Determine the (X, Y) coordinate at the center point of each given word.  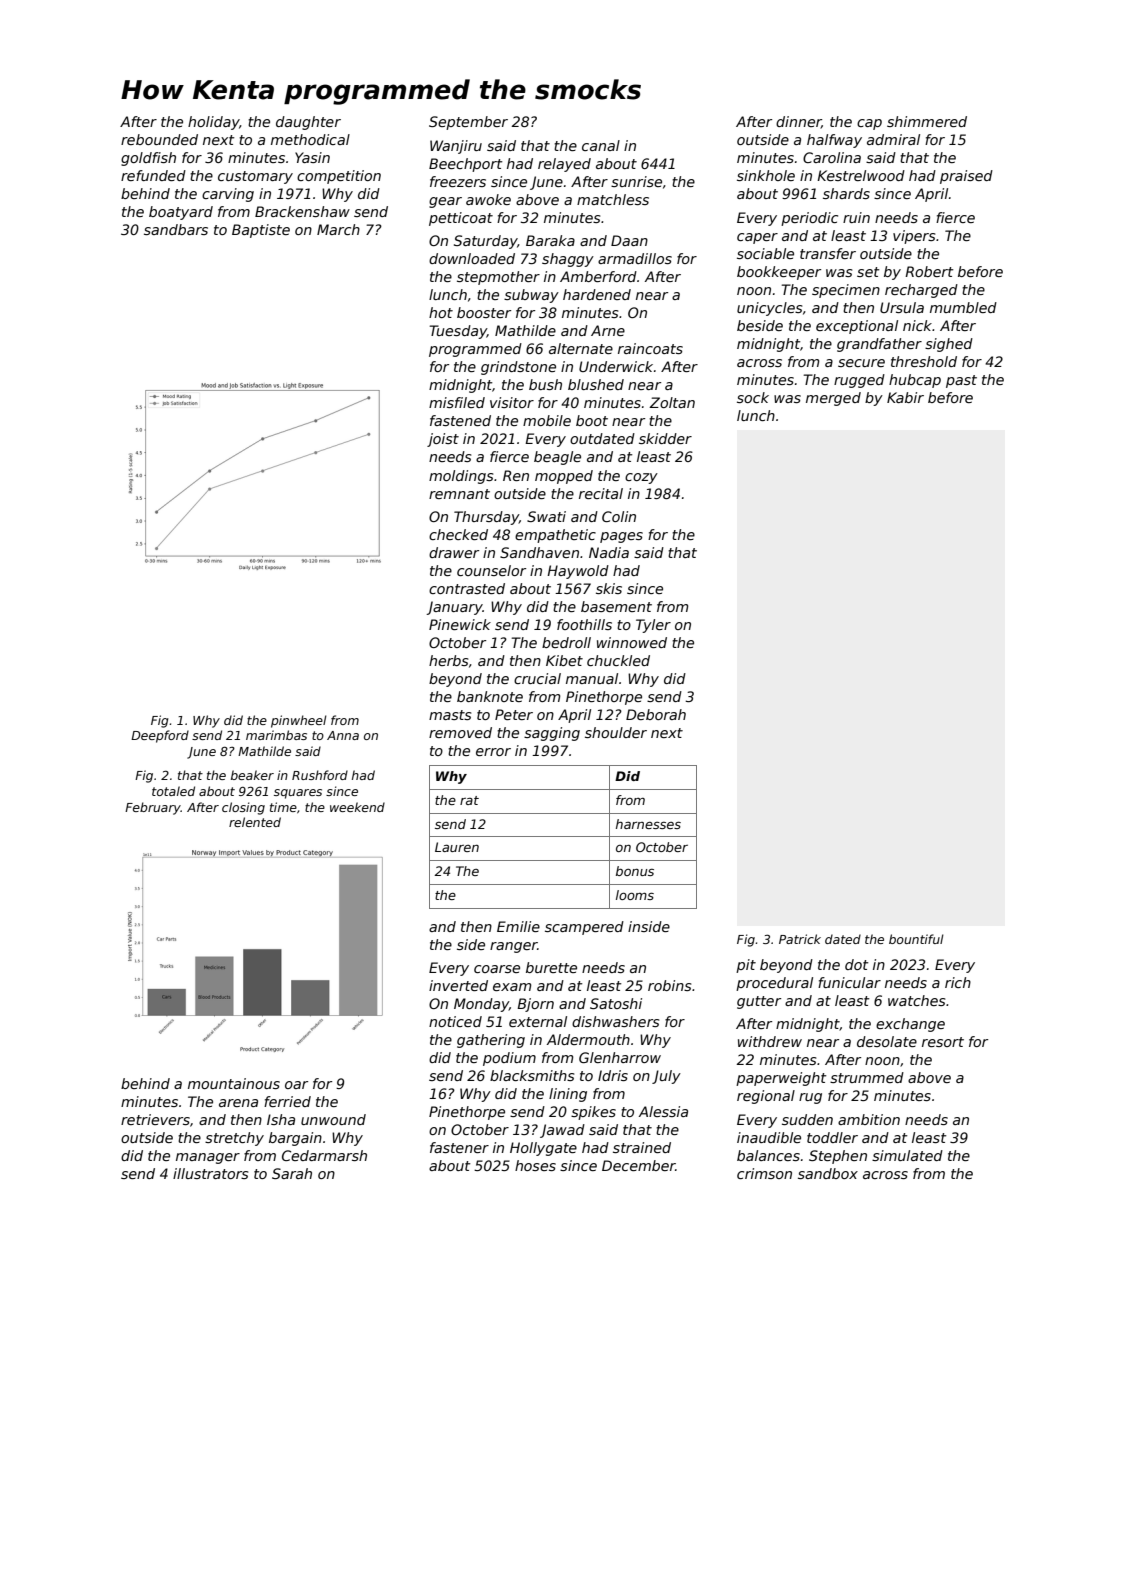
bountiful (916, 939)
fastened (460, 420)
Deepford (160, 736)
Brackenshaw (302, 211)
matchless (613, 199)
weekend (357, 807)
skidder (665, 438)
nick (917, 325)
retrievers (155, 1119)
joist (443, 440)
